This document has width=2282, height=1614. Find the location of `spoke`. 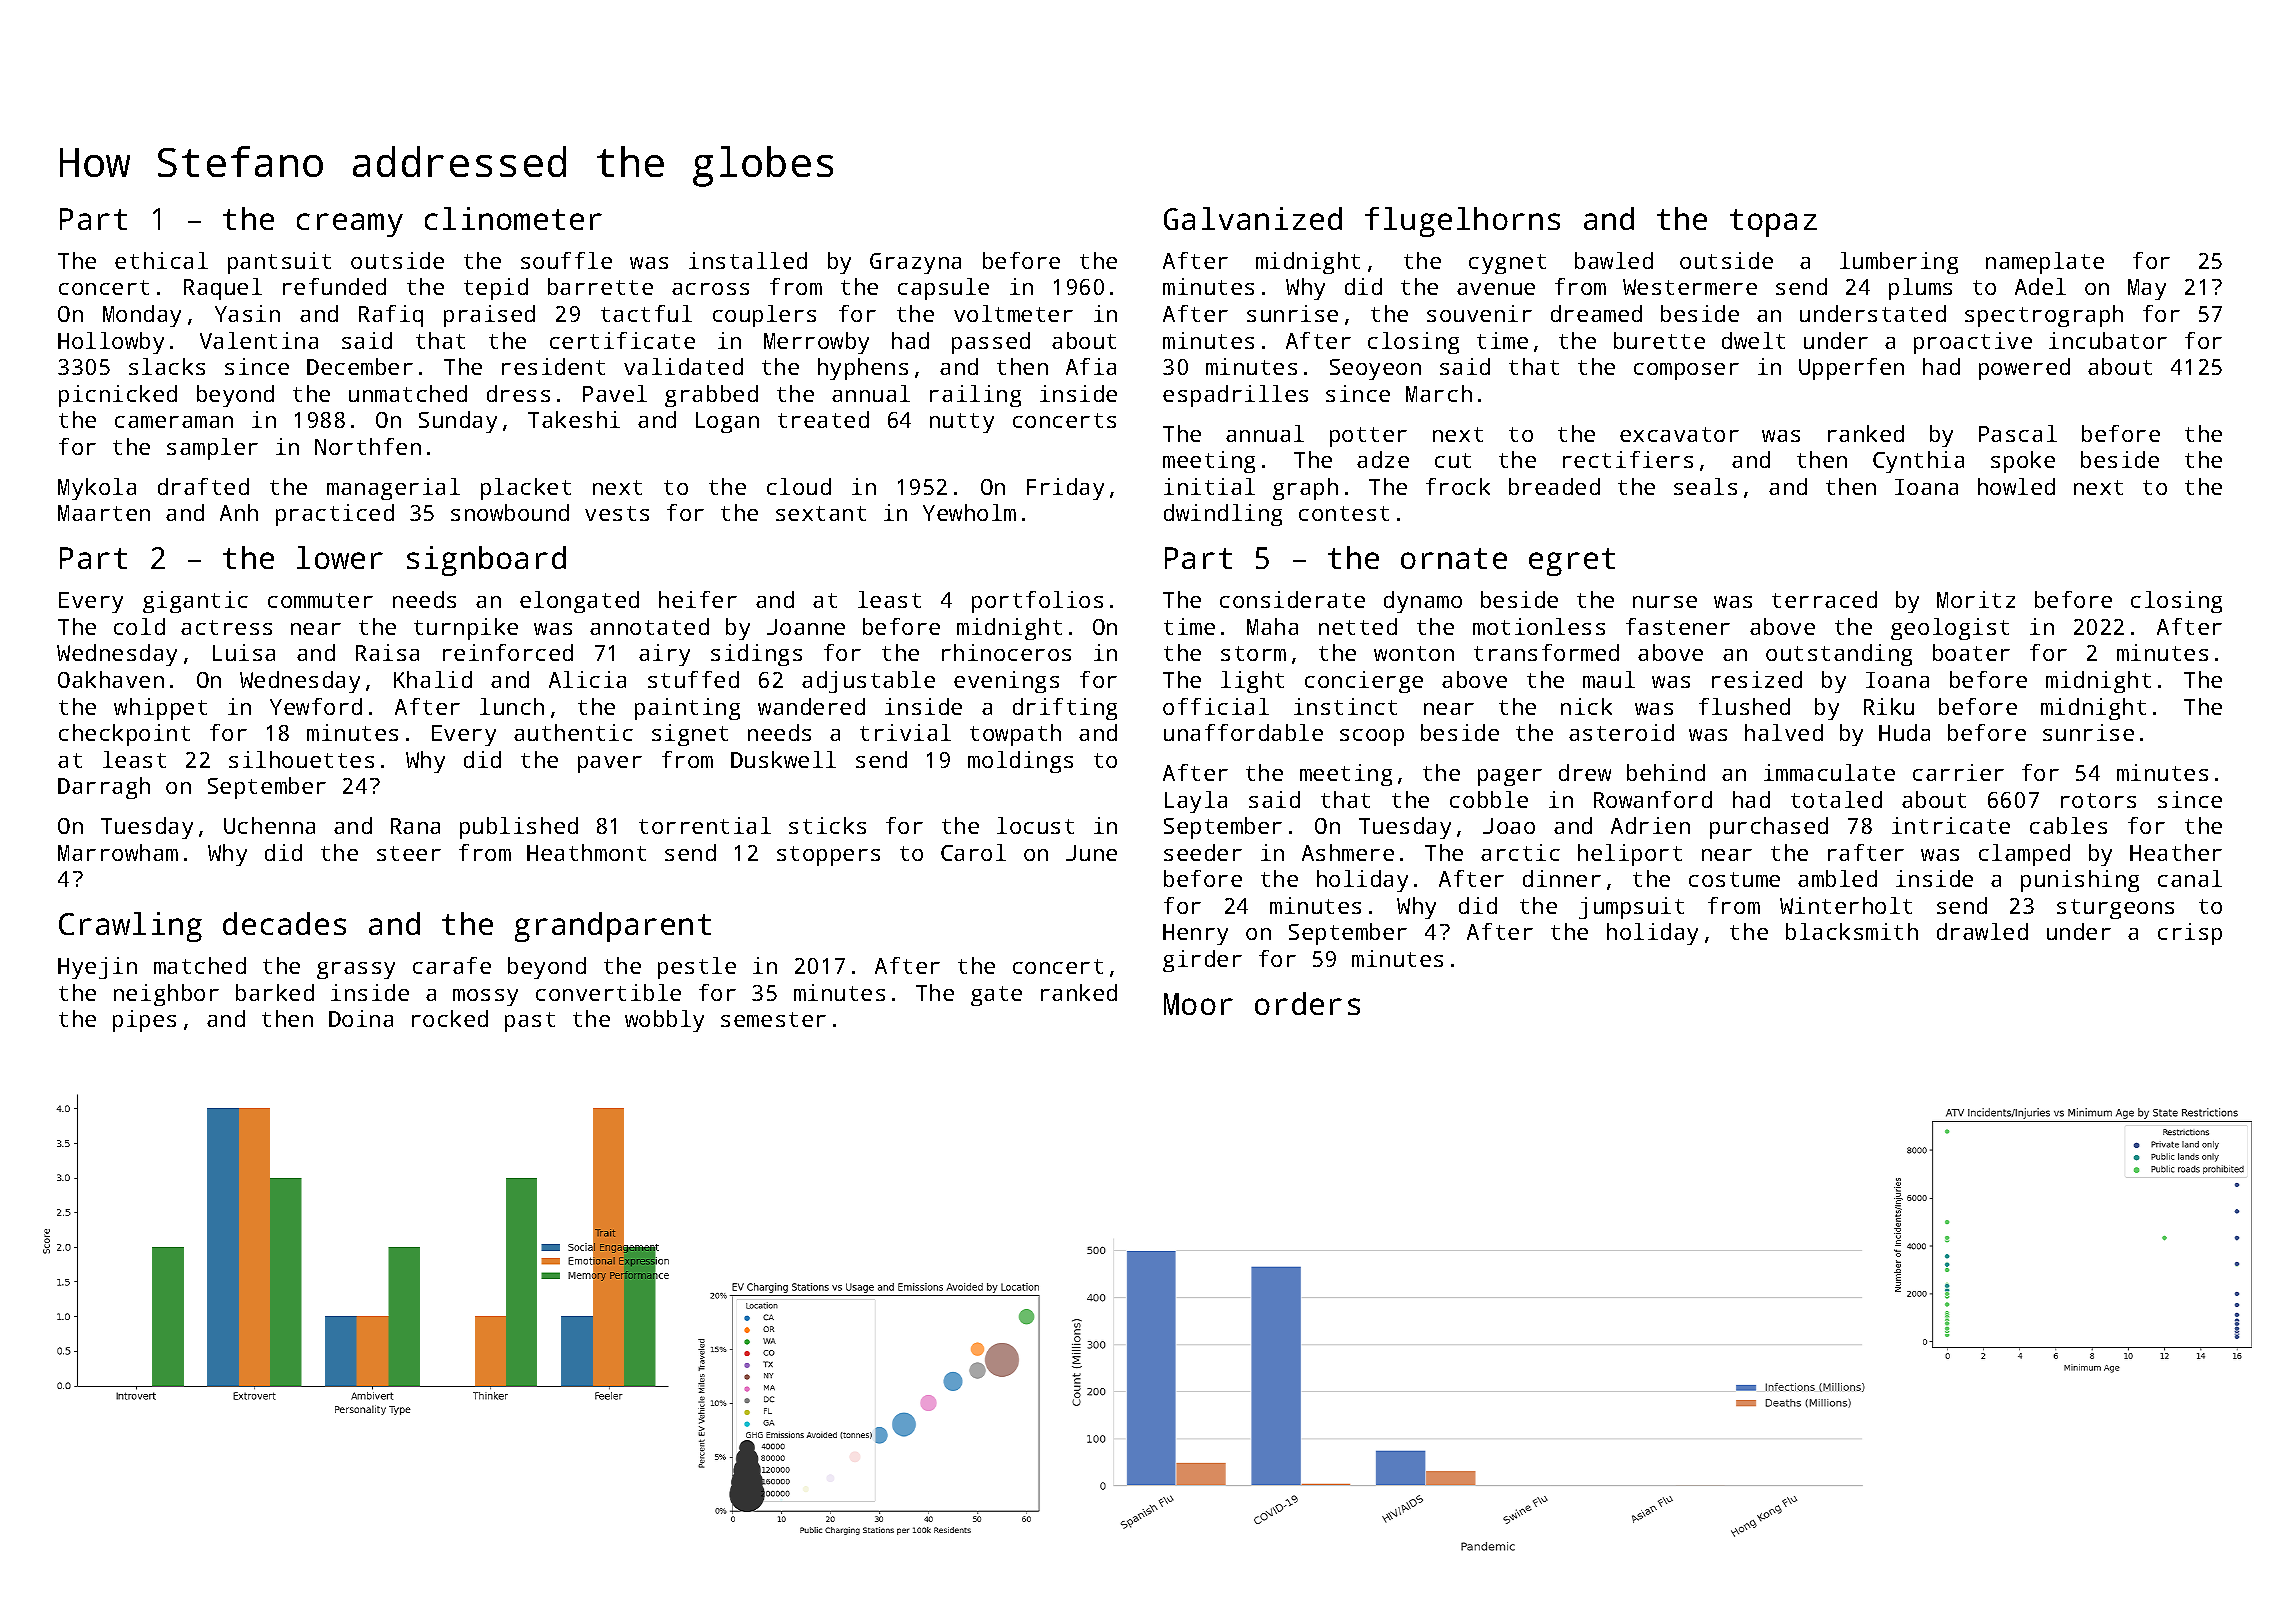

spoke is located at coordinates (2023, 462).
